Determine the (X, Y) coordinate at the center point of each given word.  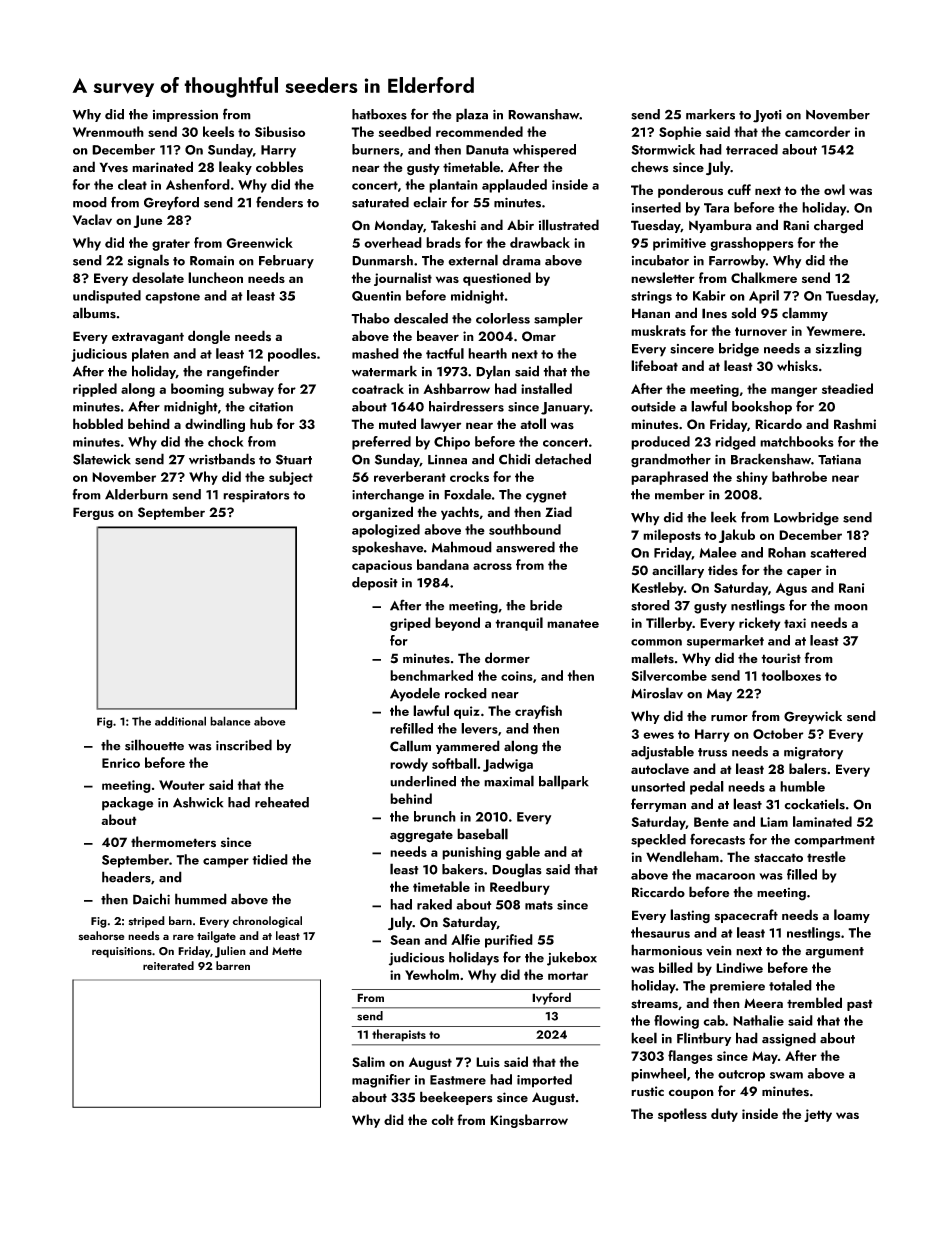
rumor (729, 718)
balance (230, 721)
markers (710, 114)
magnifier (381, 1081)
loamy (852, 916)
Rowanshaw (544, 114)
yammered (468, 747)
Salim (368, 1061)
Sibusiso (280, 131)
